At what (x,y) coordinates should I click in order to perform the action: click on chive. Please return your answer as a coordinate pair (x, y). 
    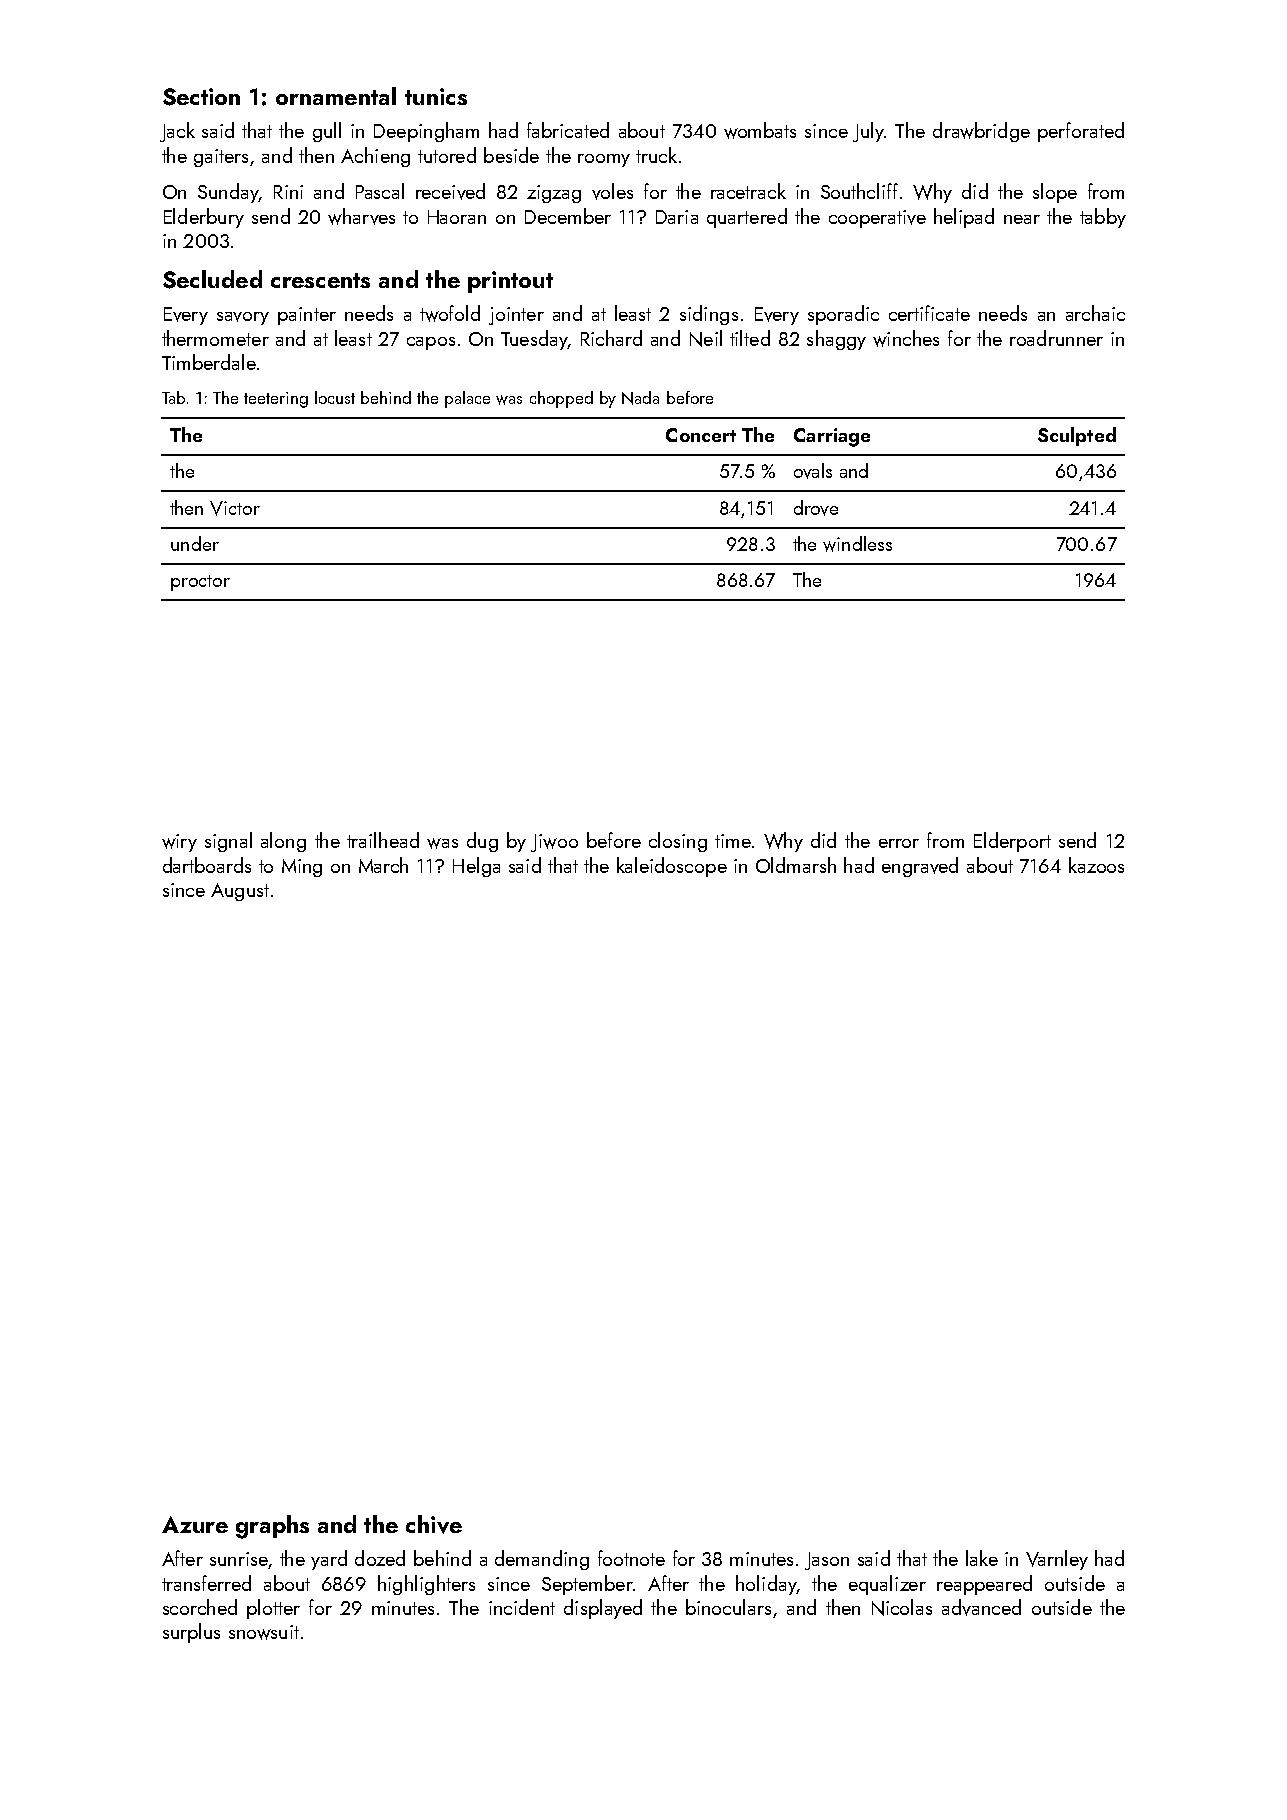
    Looking at the image, I should click on (434, 1524).
